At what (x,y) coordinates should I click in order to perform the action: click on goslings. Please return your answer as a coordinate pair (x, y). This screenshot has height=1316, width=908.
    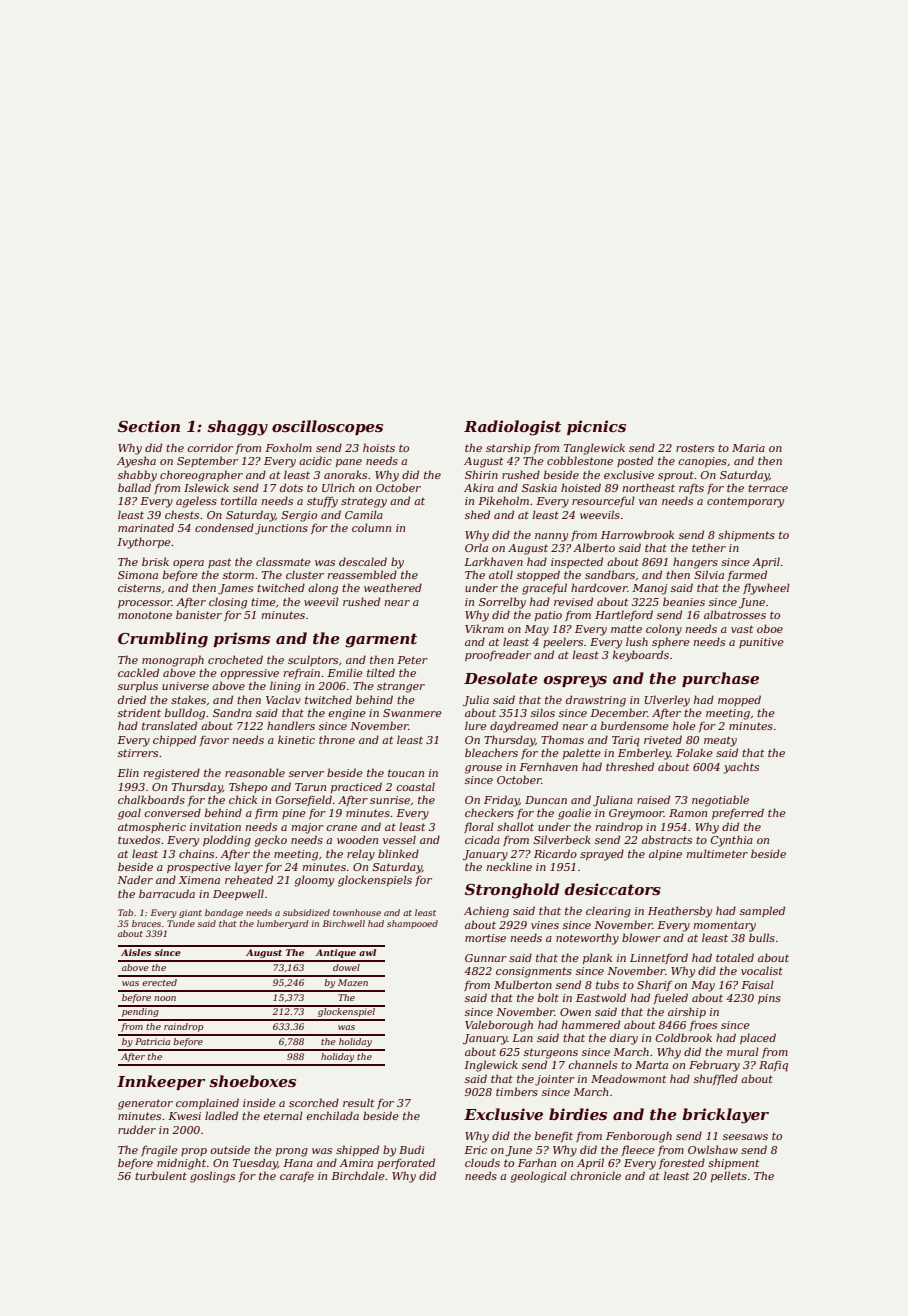
    Looking at the image, I should click on (212, 1177).
